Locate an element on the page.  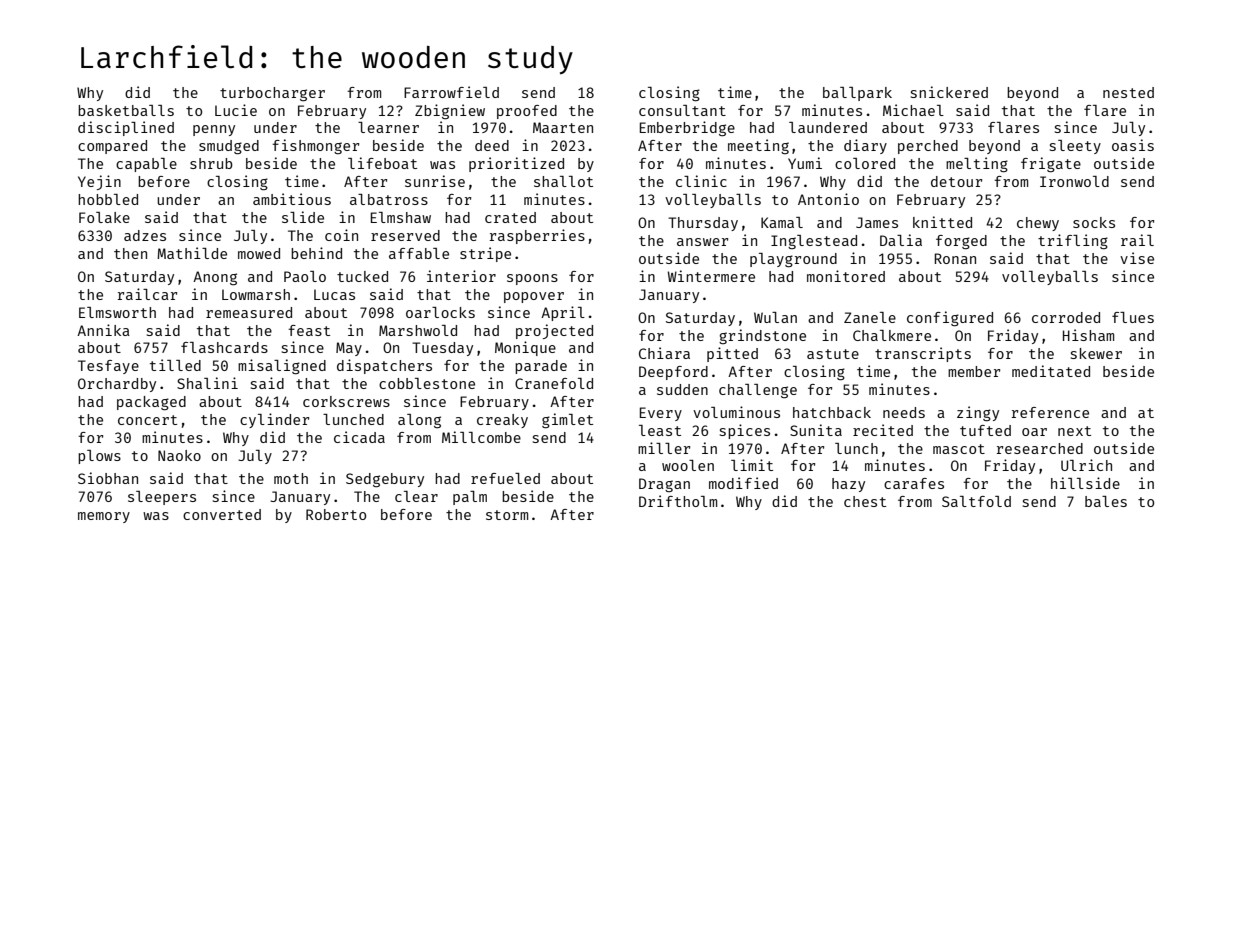
sleety is located at coordinates (1075, 147).
